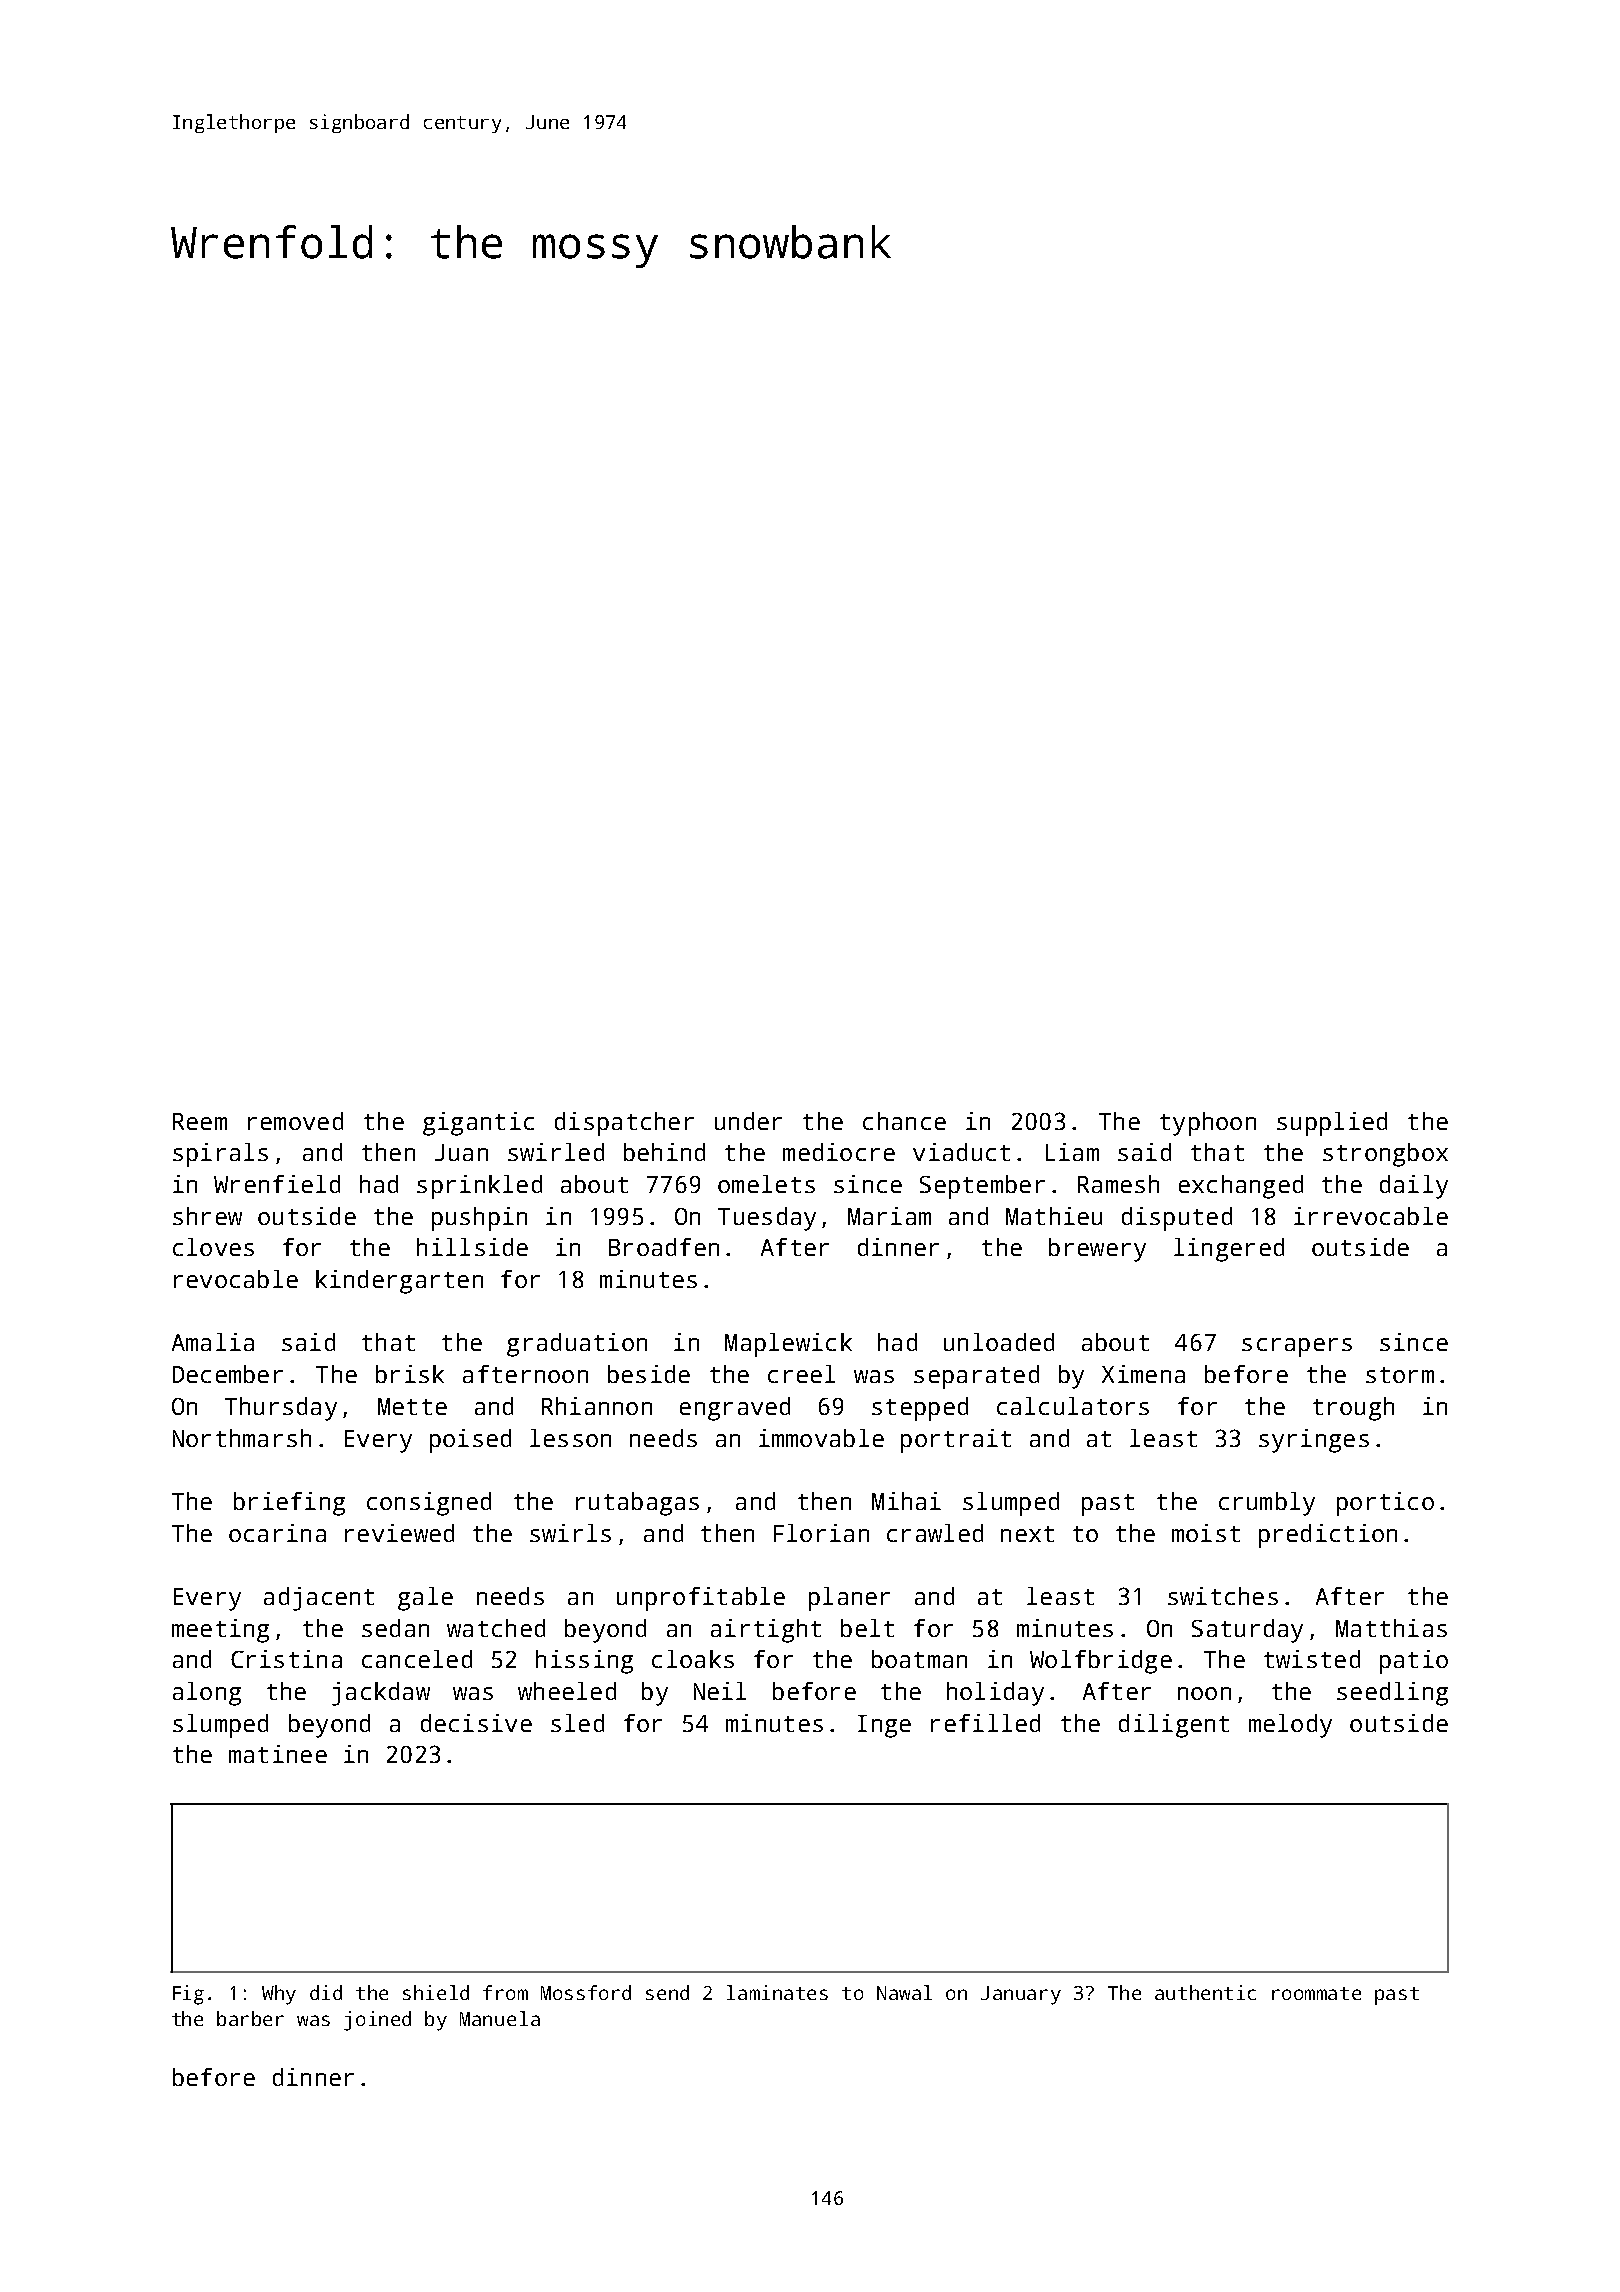 This screenshot has height=2292, width=1620. Describe the element at coordinates (377, 2021) in the screenshot. I see `joined` at that location.
